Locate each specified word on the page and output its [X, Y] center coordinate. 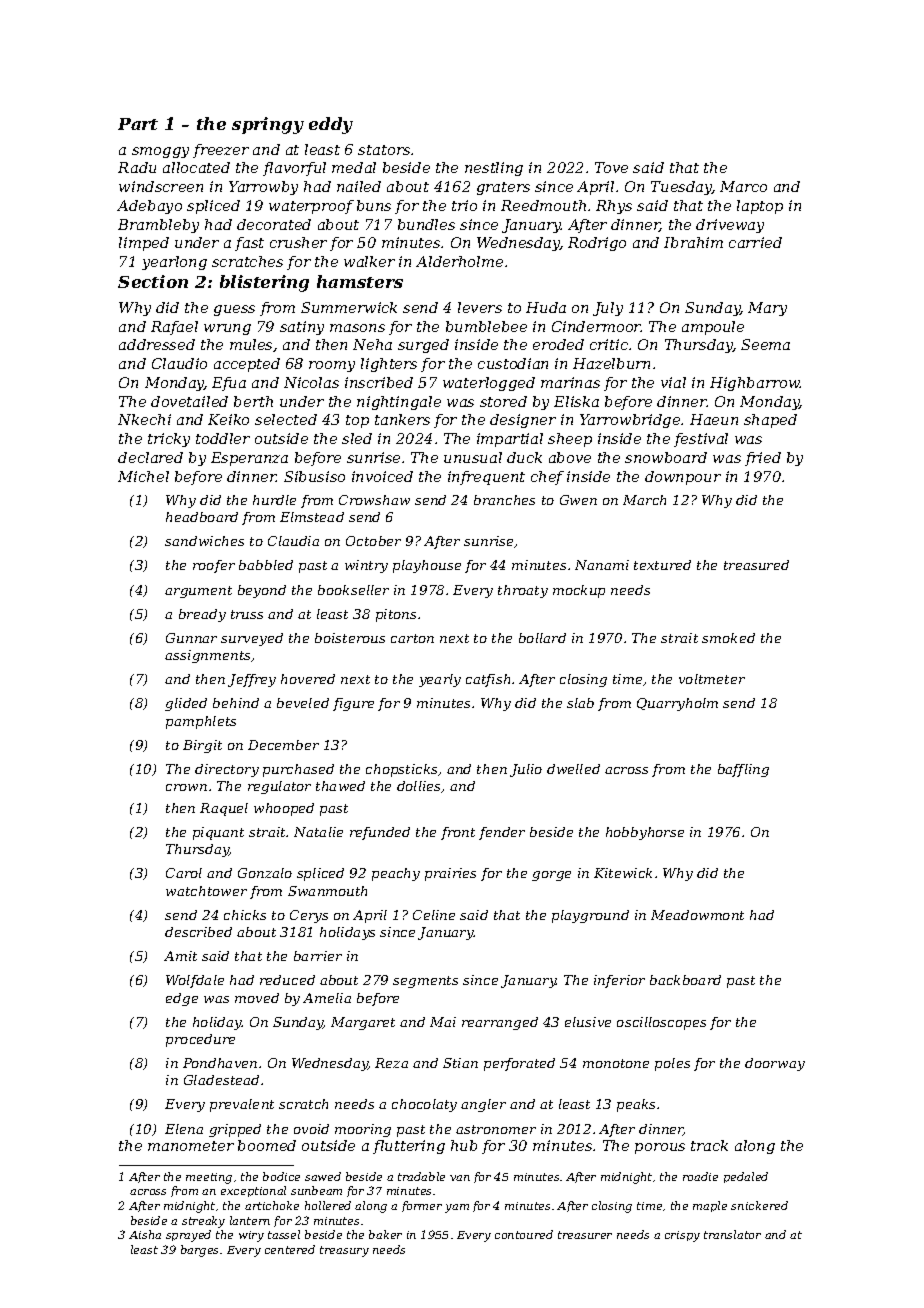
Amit [180, 956]
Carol [184, 873]
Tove [611, 167]
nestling [494, 169]
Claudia [293, 541]
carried [755, 242]
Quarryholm [677, 704]
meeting [209, 1178]
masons [357, 328]
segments [425, 982]
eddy [331, 125]
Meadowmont [697, 915]
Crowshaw [374, 500]
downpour [683, 478]
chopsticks [401, 770]
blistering [264, 283]
